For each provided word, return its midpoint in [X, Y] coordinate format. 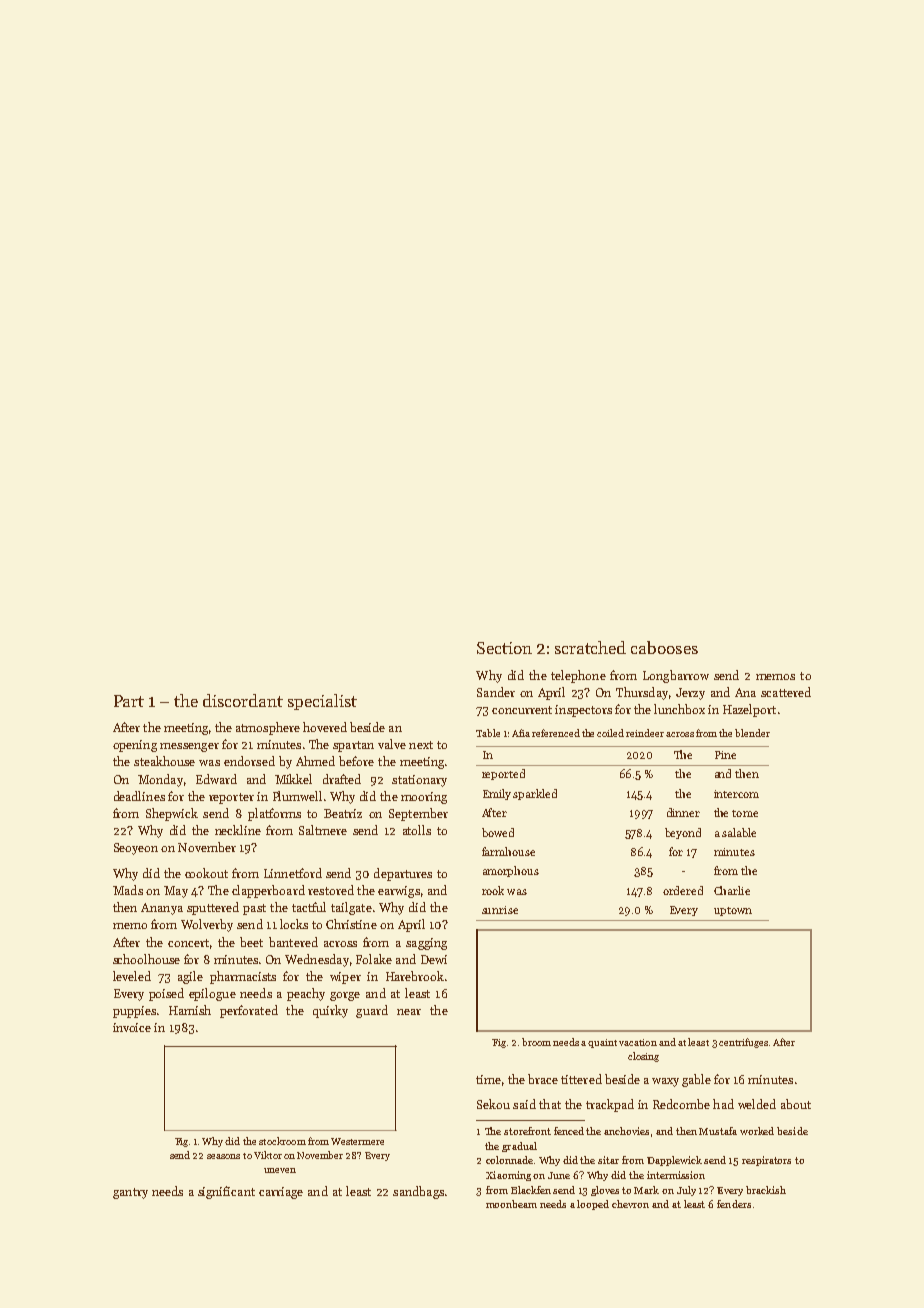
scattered [786, 692]
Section [504, 648]
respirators [766, 1161]
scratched [590, 647]
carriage [281, 1193]
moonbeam [511, 1204]
